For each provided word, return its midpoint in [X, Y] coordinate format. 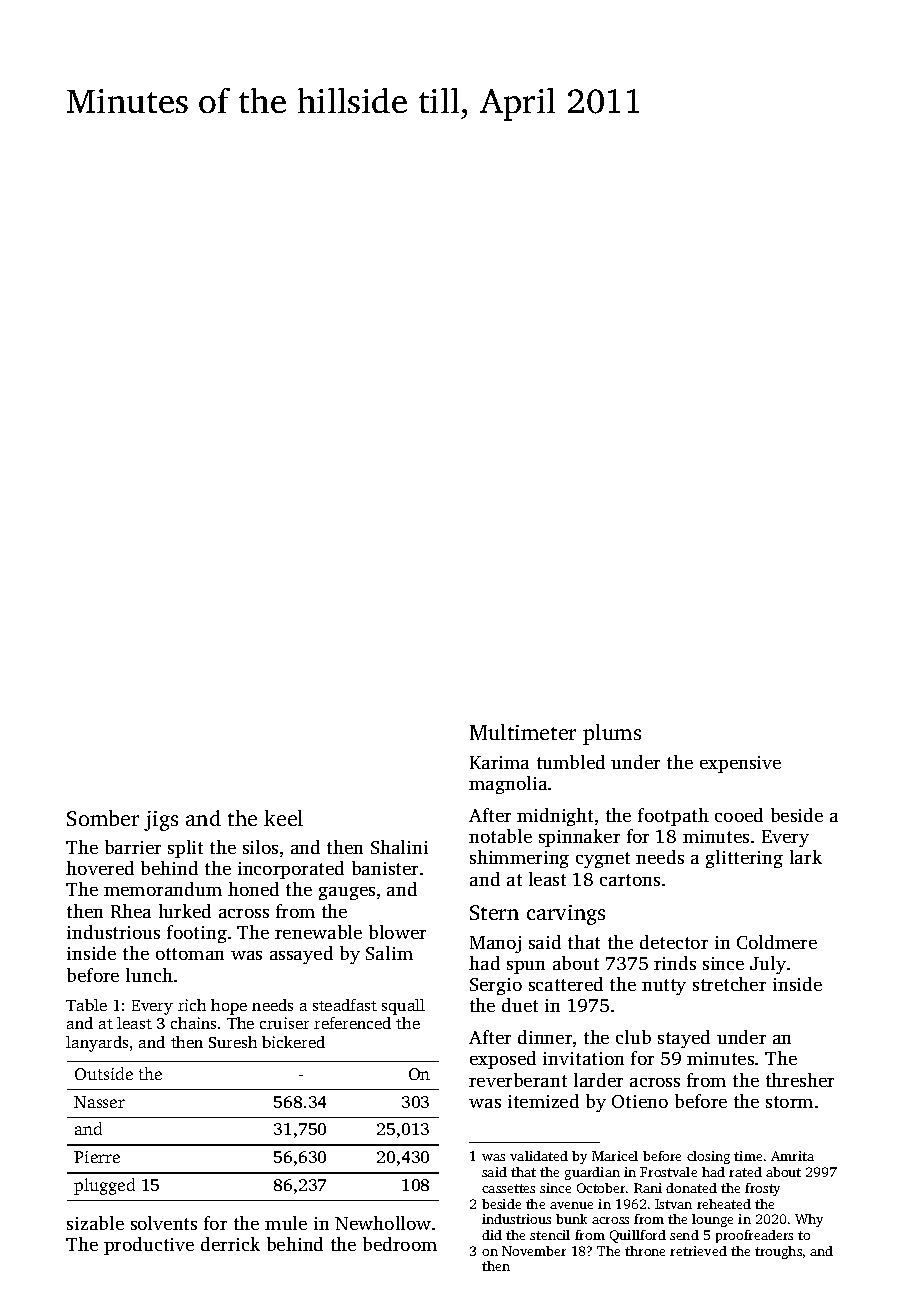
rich [192, 1005]
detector [674, 942]
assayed [301, 955]
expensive [740, 764]
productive [149, 1246]
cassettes [508, 1188]
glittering [744, 859]
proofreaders [754, 1236]
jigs [161, 821]
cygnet [603, 860]
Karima [499, 762]
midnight [555, 817]
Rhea [131, 911]
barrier [133, 847]
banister [385, 868]
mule [286, 1223]
